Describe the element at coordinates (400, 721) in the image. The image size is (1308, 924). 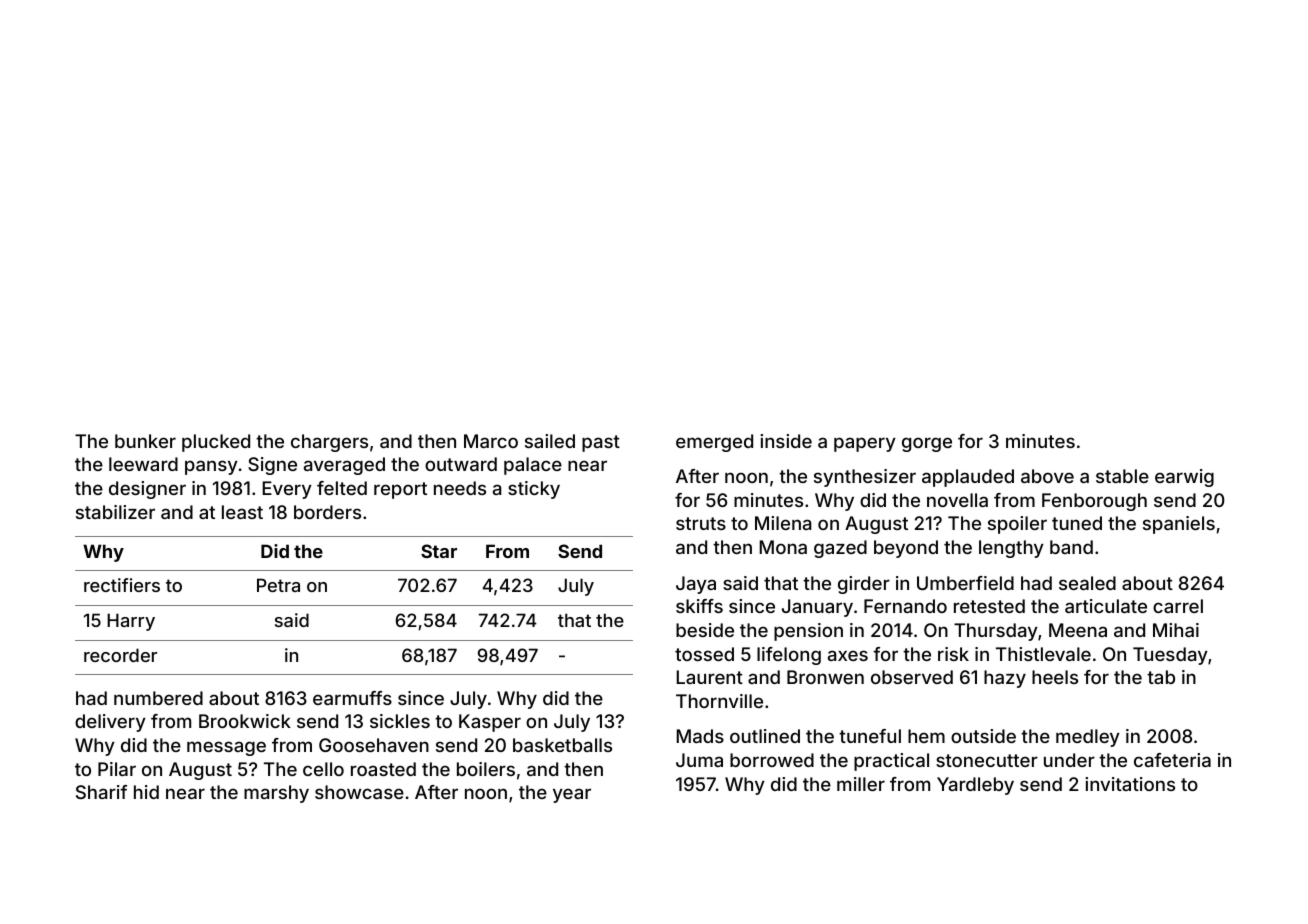
I see `sickles` at that location.
